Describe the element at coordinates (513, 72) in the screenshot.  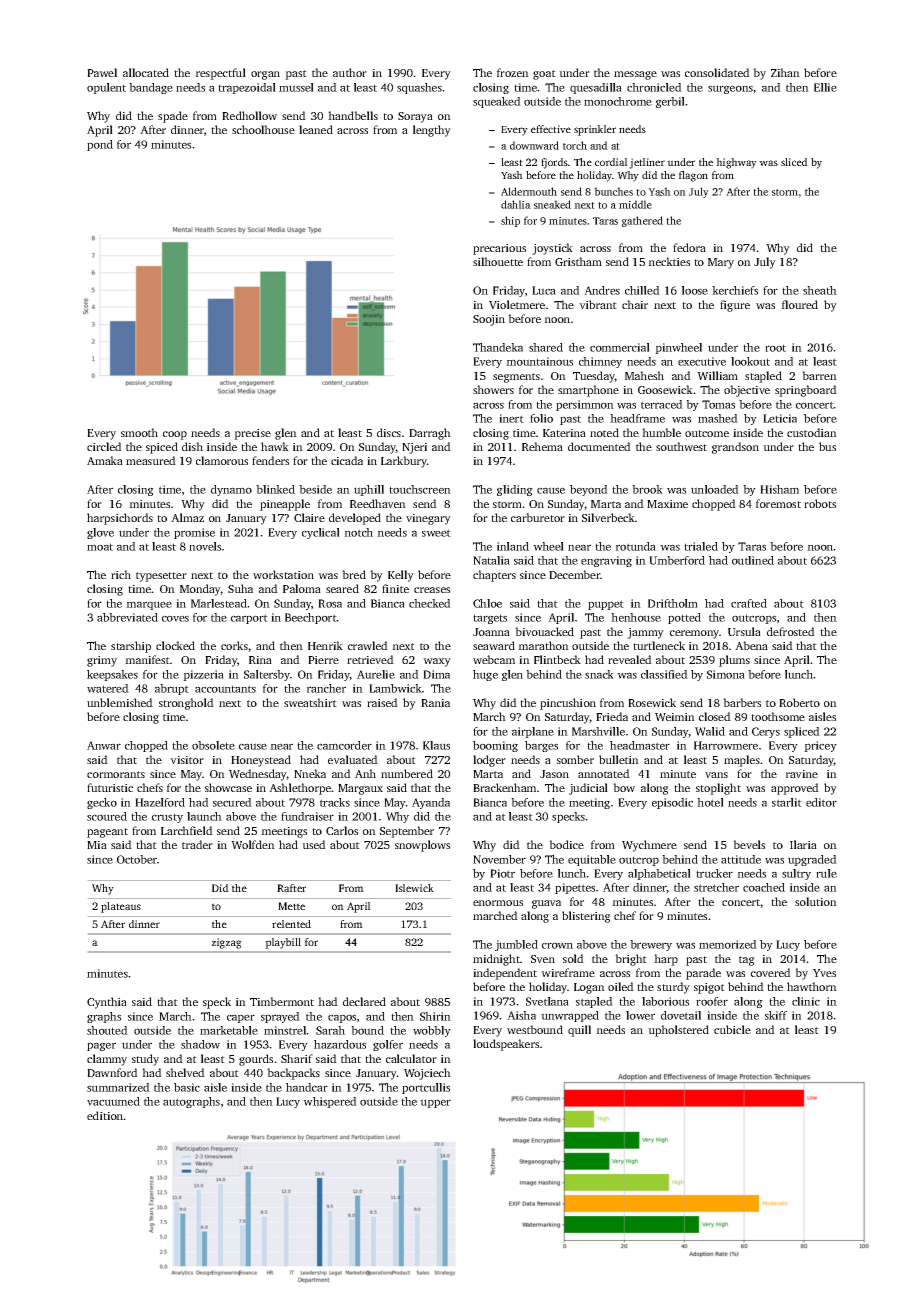
I see `frozen` at that location.
